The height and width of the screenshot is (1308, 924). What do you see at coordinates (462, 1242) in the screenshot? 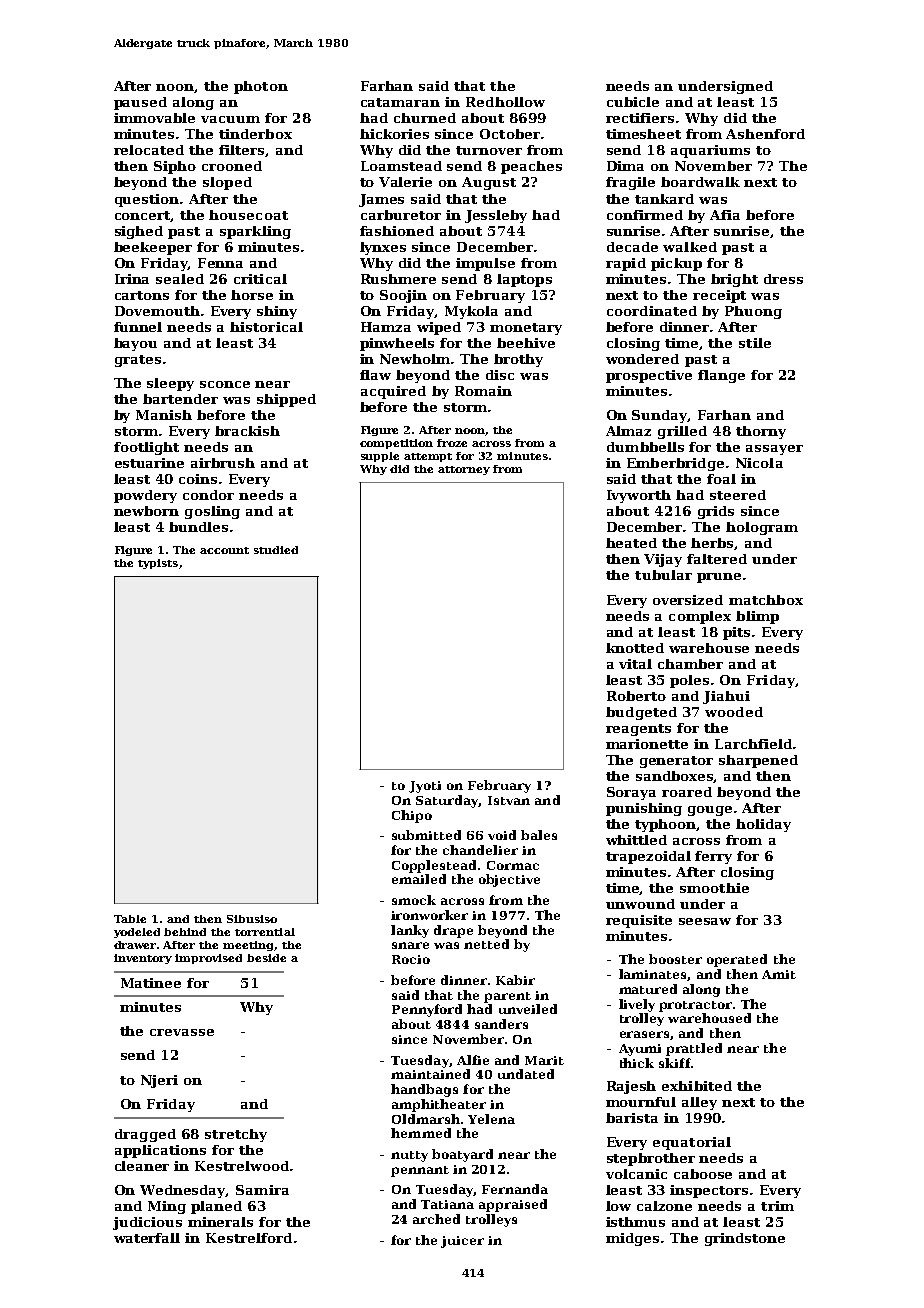
I see `juicer` at bounding box center [462, 1242].
